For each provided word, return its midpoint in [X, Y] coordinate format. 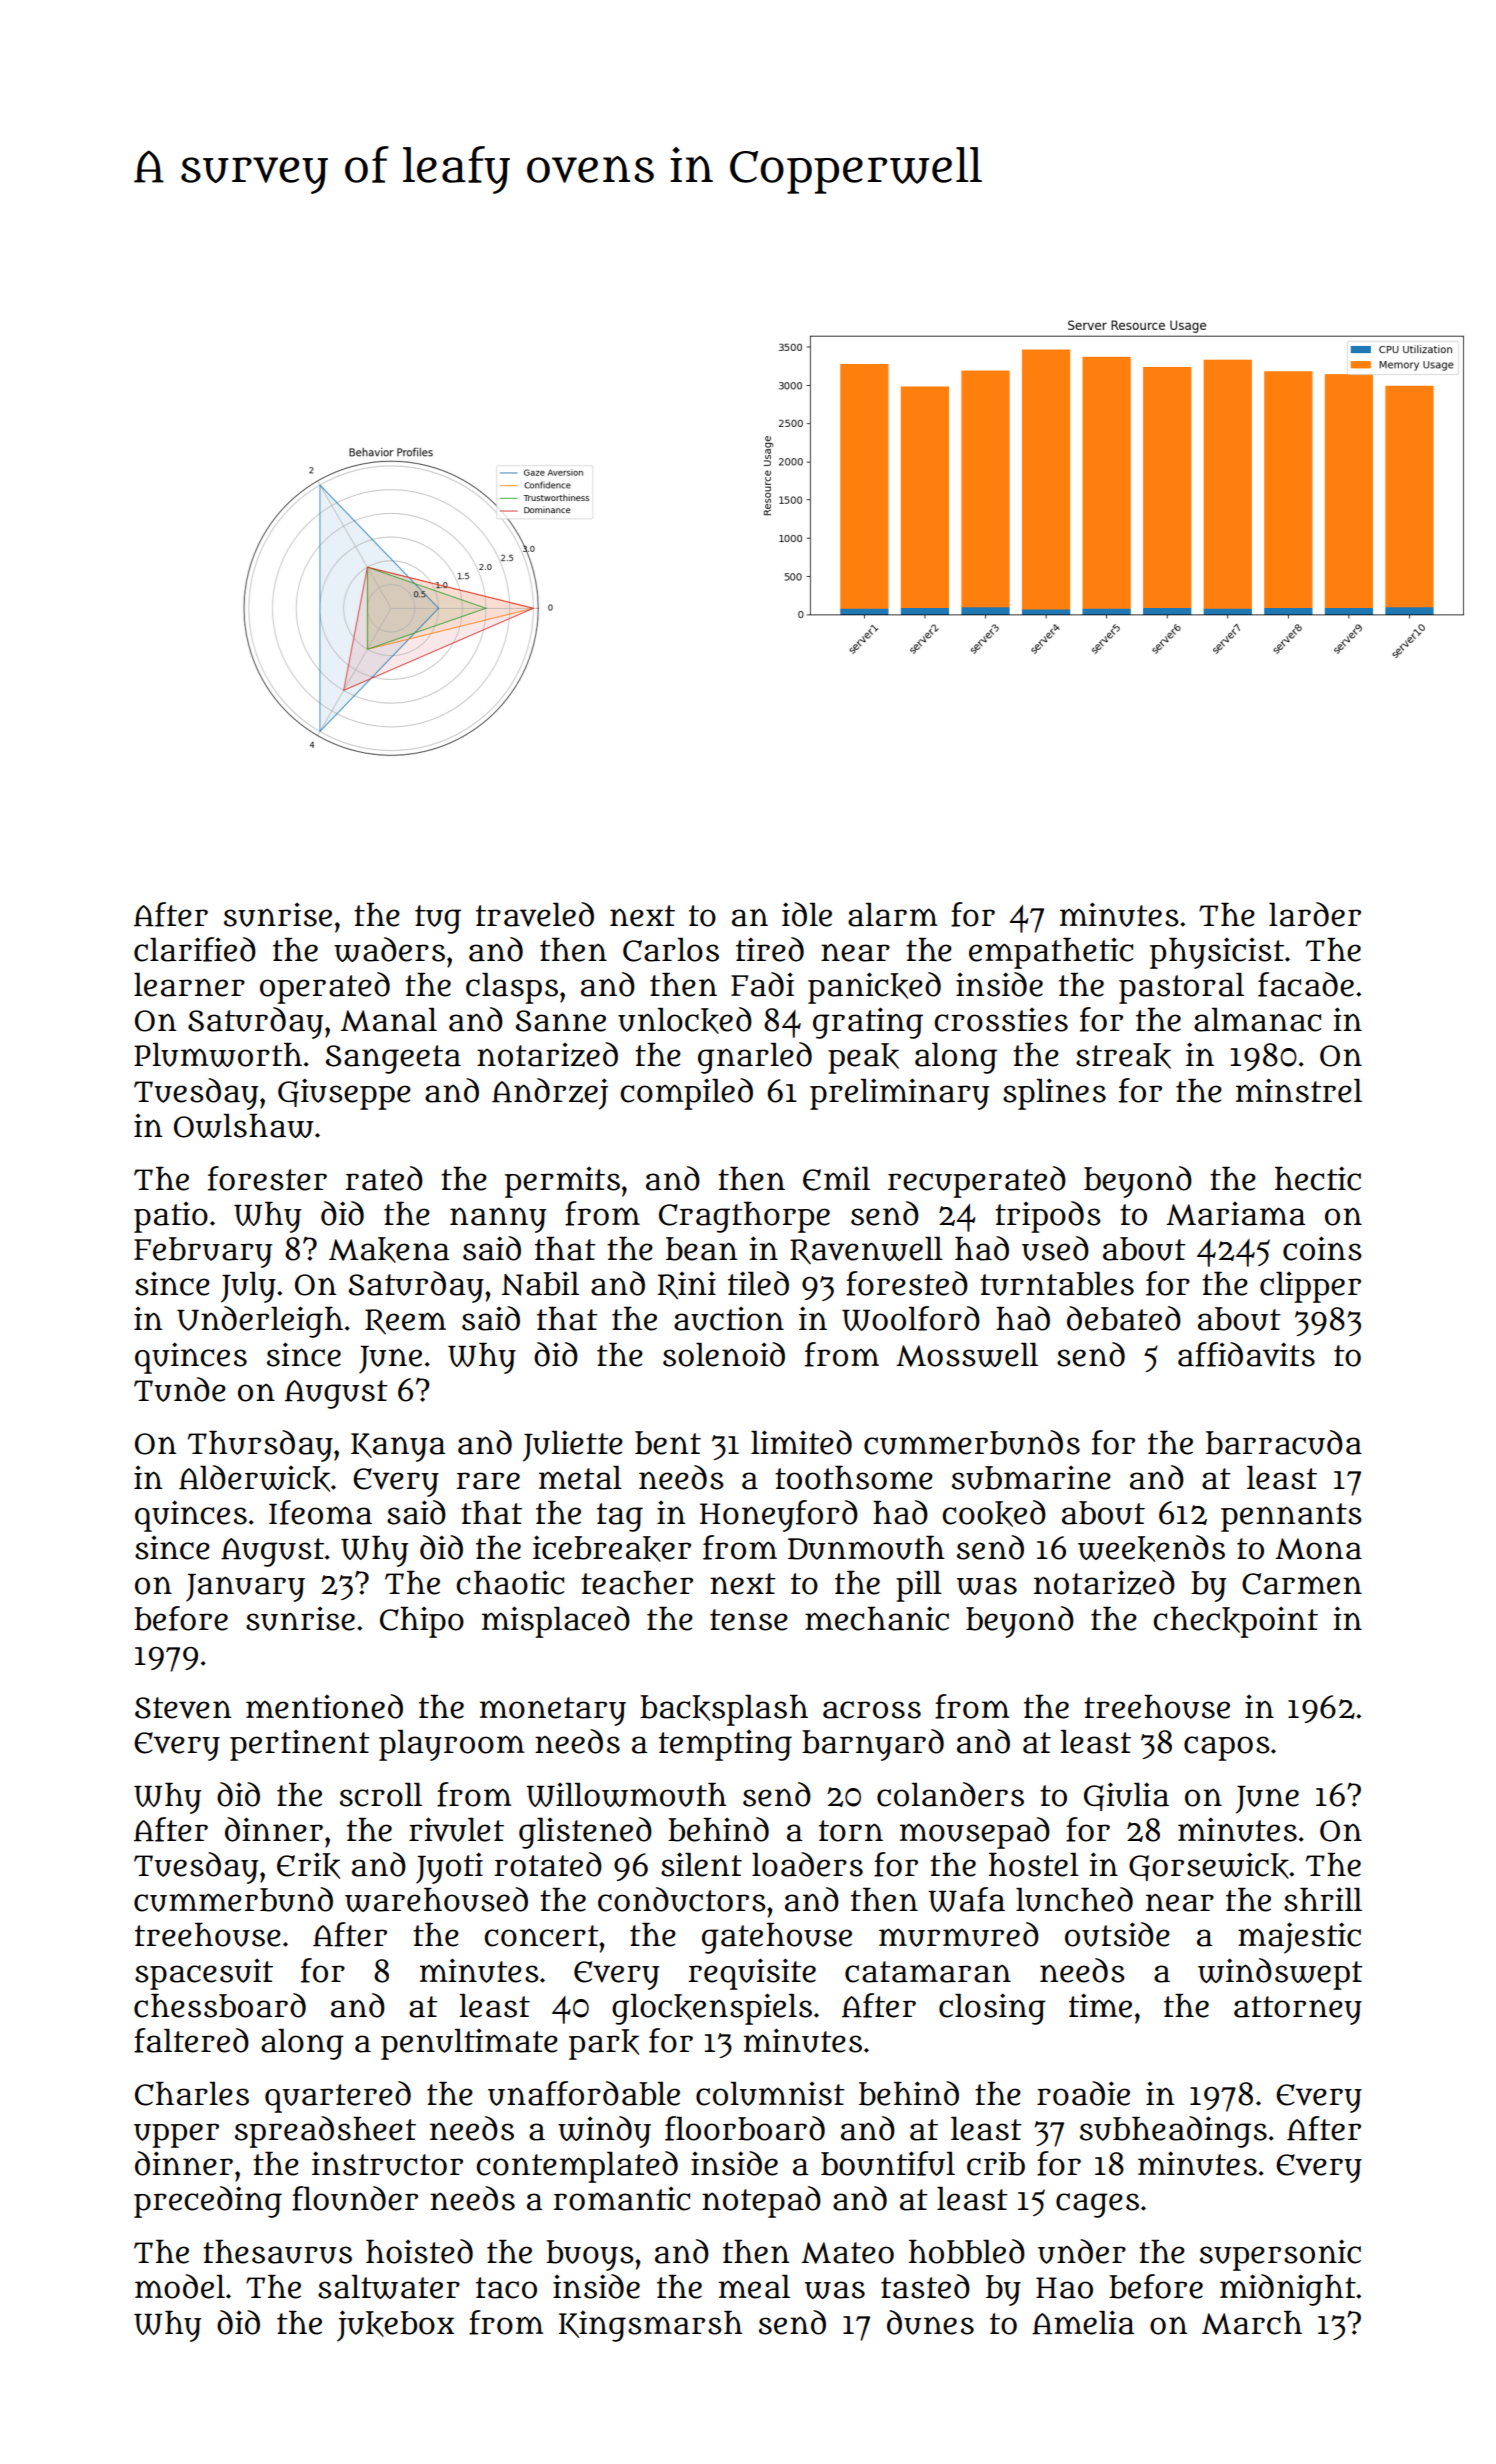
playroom [452, 1745]
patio [171, 1217]
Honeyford [779, 1516]
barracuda [1284, 1442]
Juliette [573, 1446]
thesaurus [277, 2252]
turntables [1057, 1284]
